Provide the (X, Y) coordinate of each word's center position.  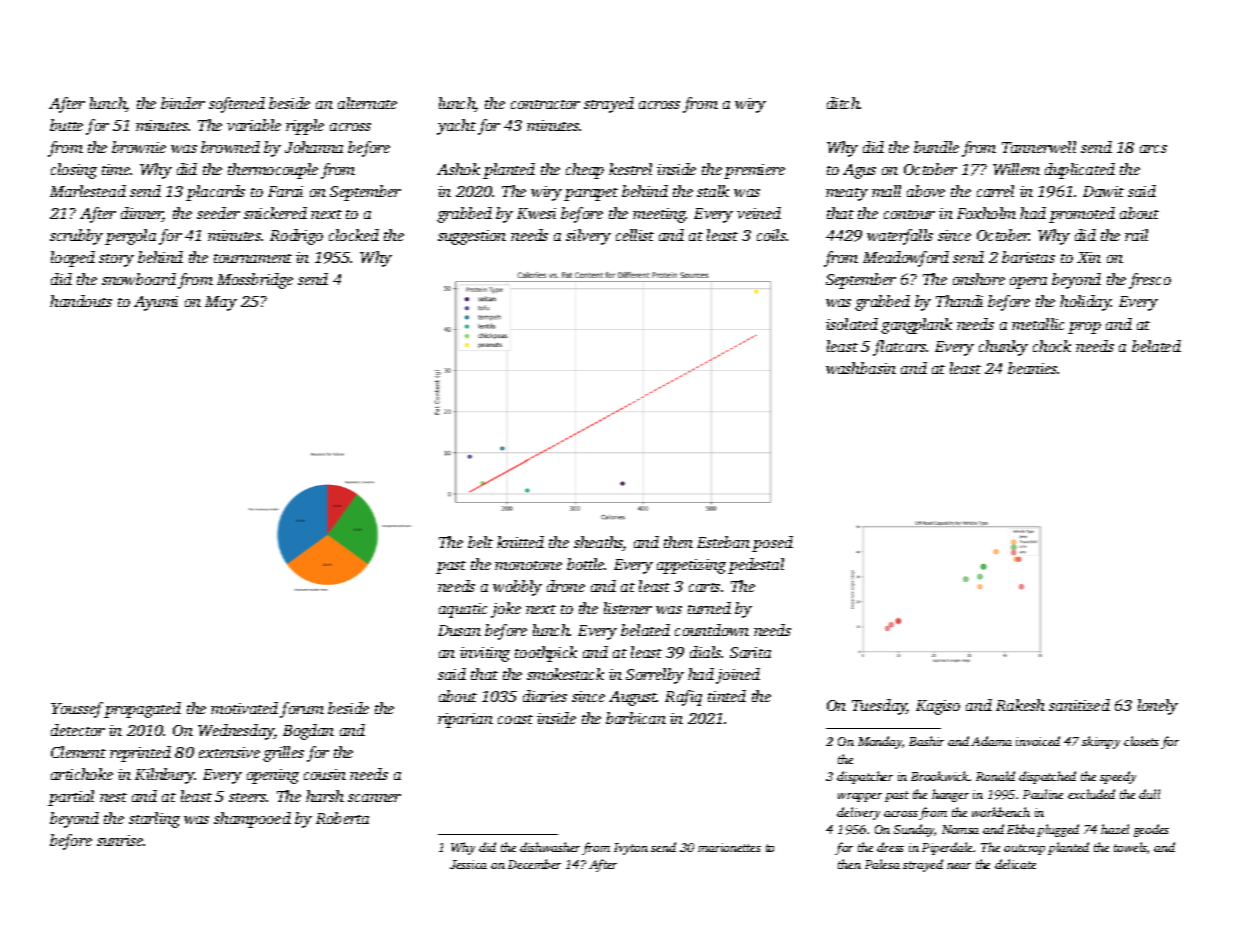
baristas (1028, 257)
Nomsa (960, 829)
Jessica (468, 864)
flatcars (899, 348)
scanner (374, 798)
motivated (244, 708)
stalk (713, 191)
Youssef (77, 710)
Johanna (314, 147)
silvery (588, 237)
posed (772, 544)
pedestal (756, 566)
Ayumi (156, 303)
